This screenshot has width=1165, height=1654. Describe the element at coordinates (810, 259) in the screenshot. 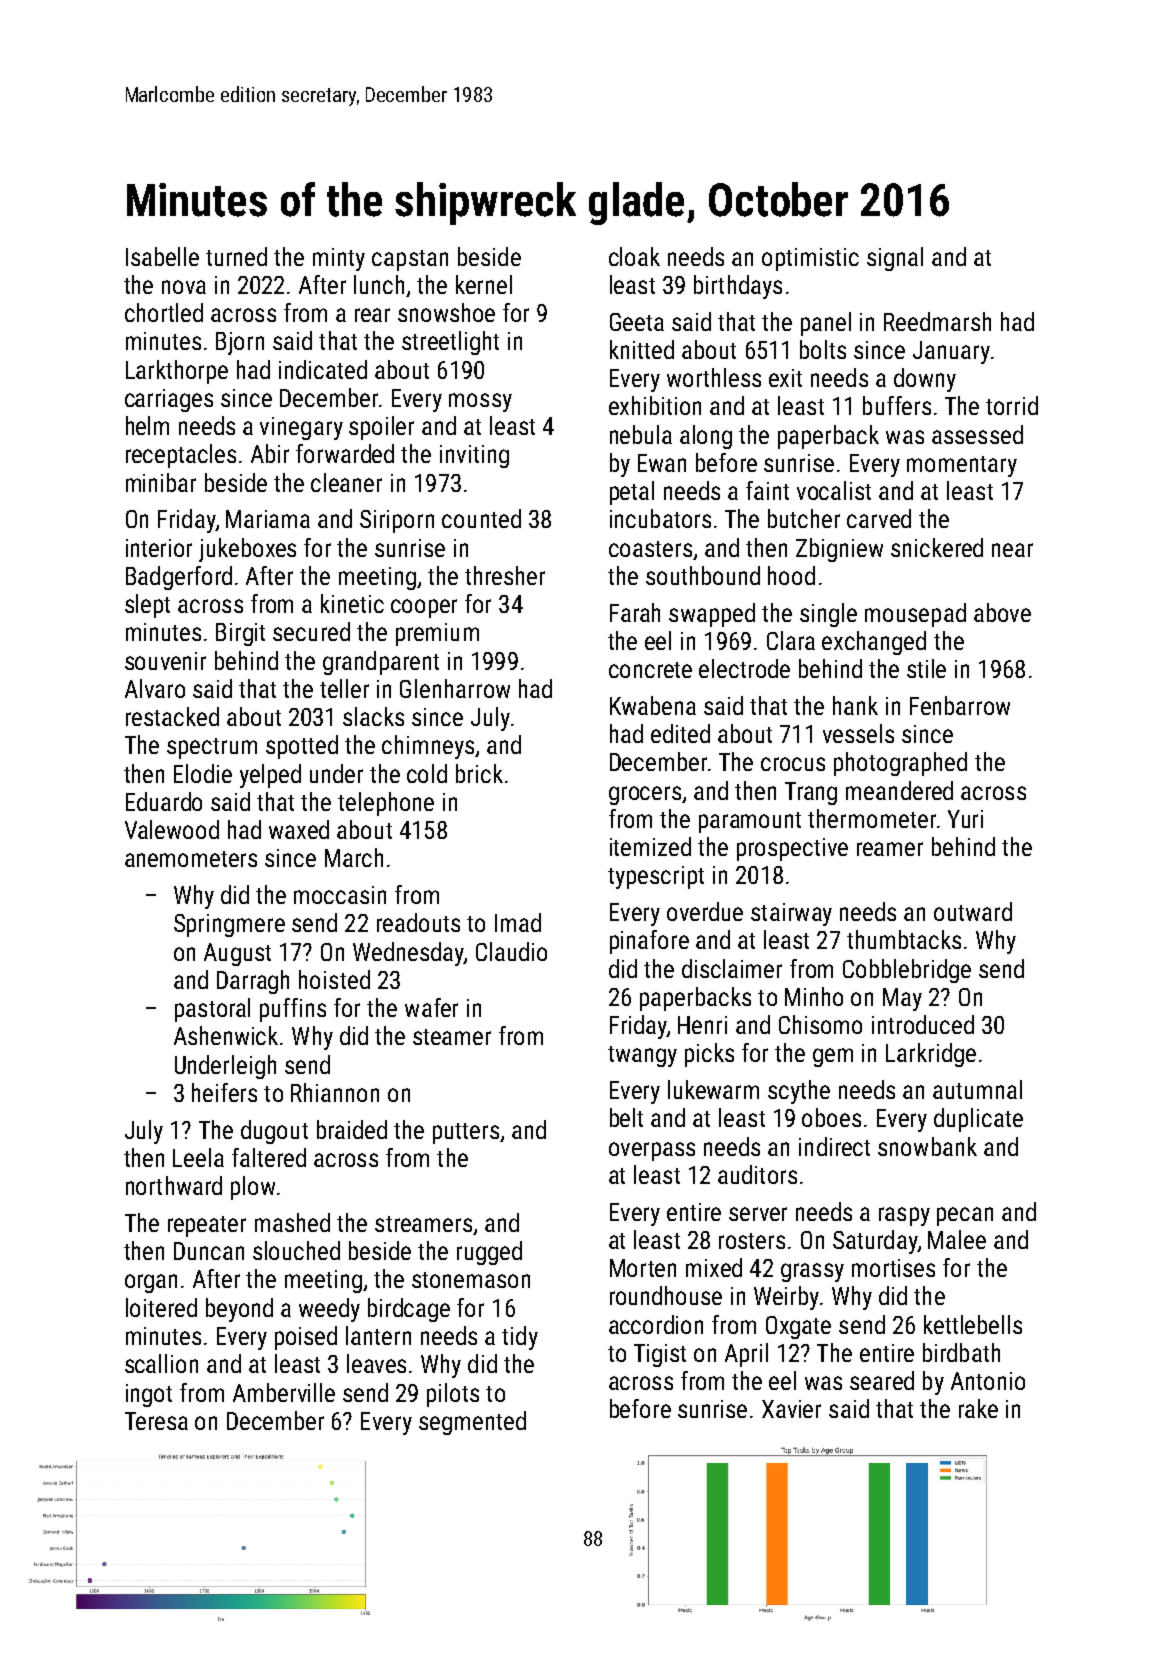

I see `optimistic` at that location.
